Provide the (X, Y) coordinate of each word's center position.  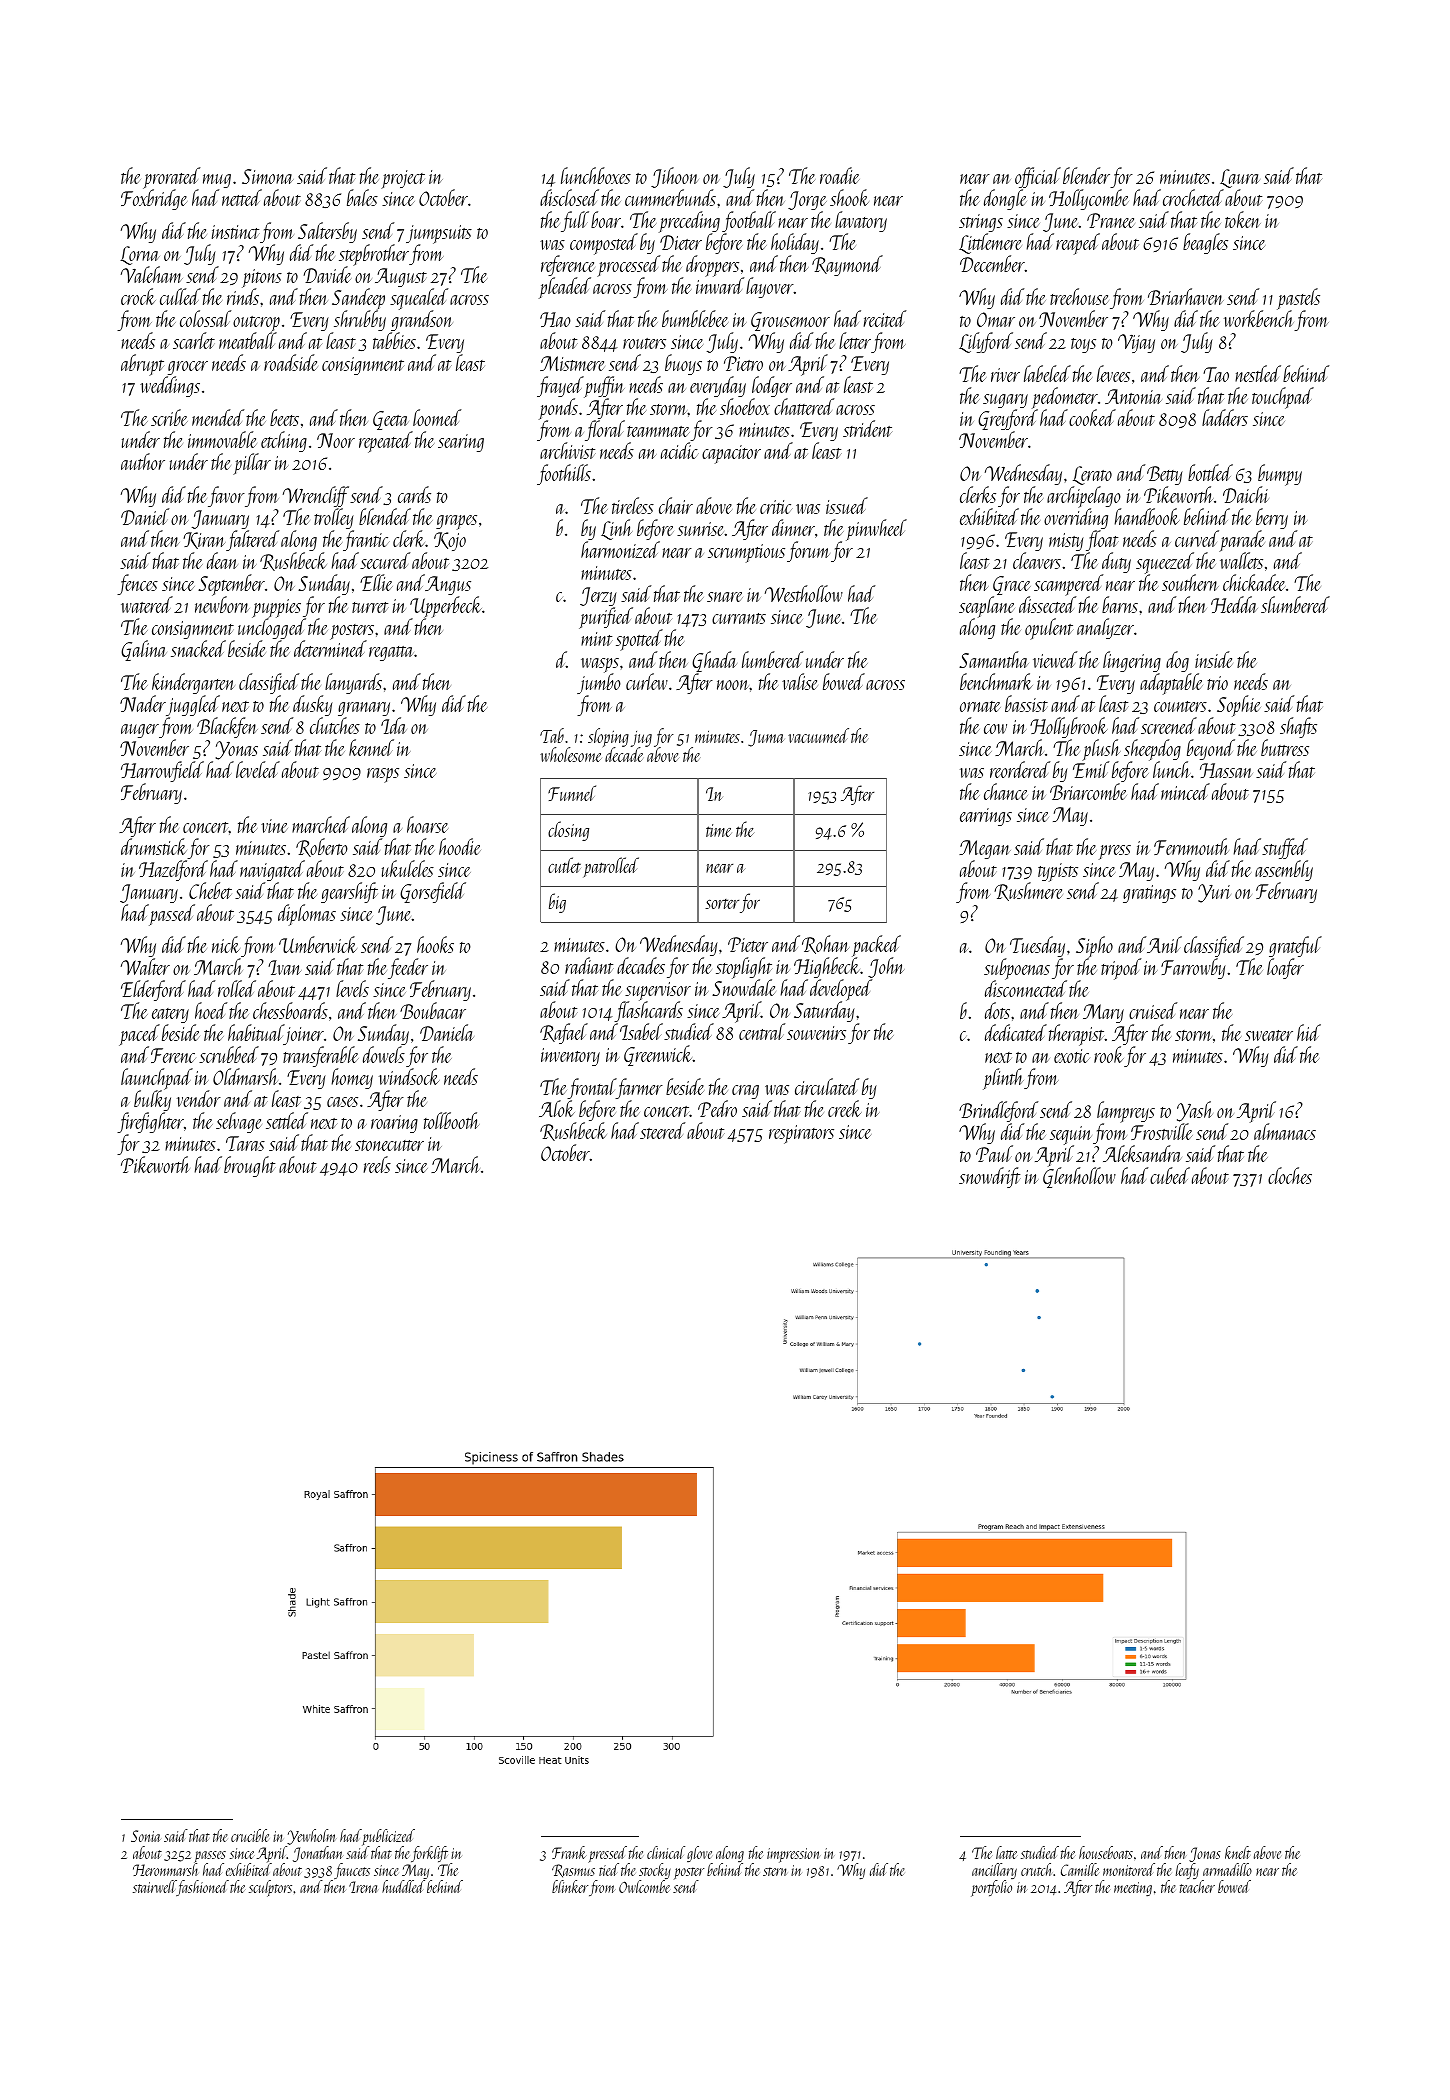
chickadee (1254, 582)
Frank (569, 1852)
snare (725, 597)
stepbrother (374, 256)
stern (775, 1871)
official (1038, 178)
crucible (250, 1835)
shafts (1298, 727)
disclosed (569, 197)
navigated (272, 870)
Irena (363, 1887)
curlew (647, 681)
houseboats (1106, 1852)
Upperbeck (446, 607)
